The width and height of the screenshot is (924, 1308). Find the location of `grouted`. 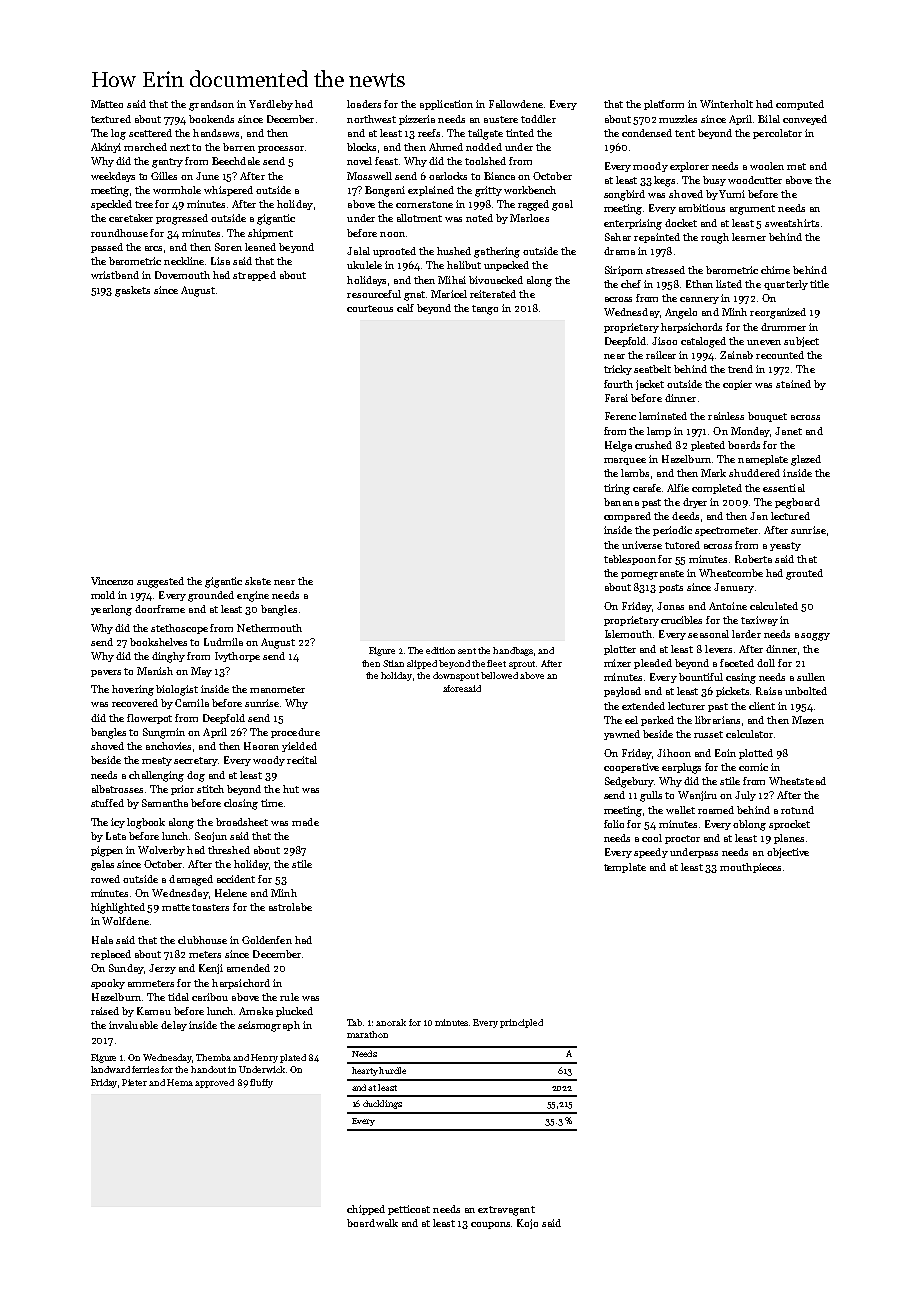

grouted is located at coordinates (804, 574).
